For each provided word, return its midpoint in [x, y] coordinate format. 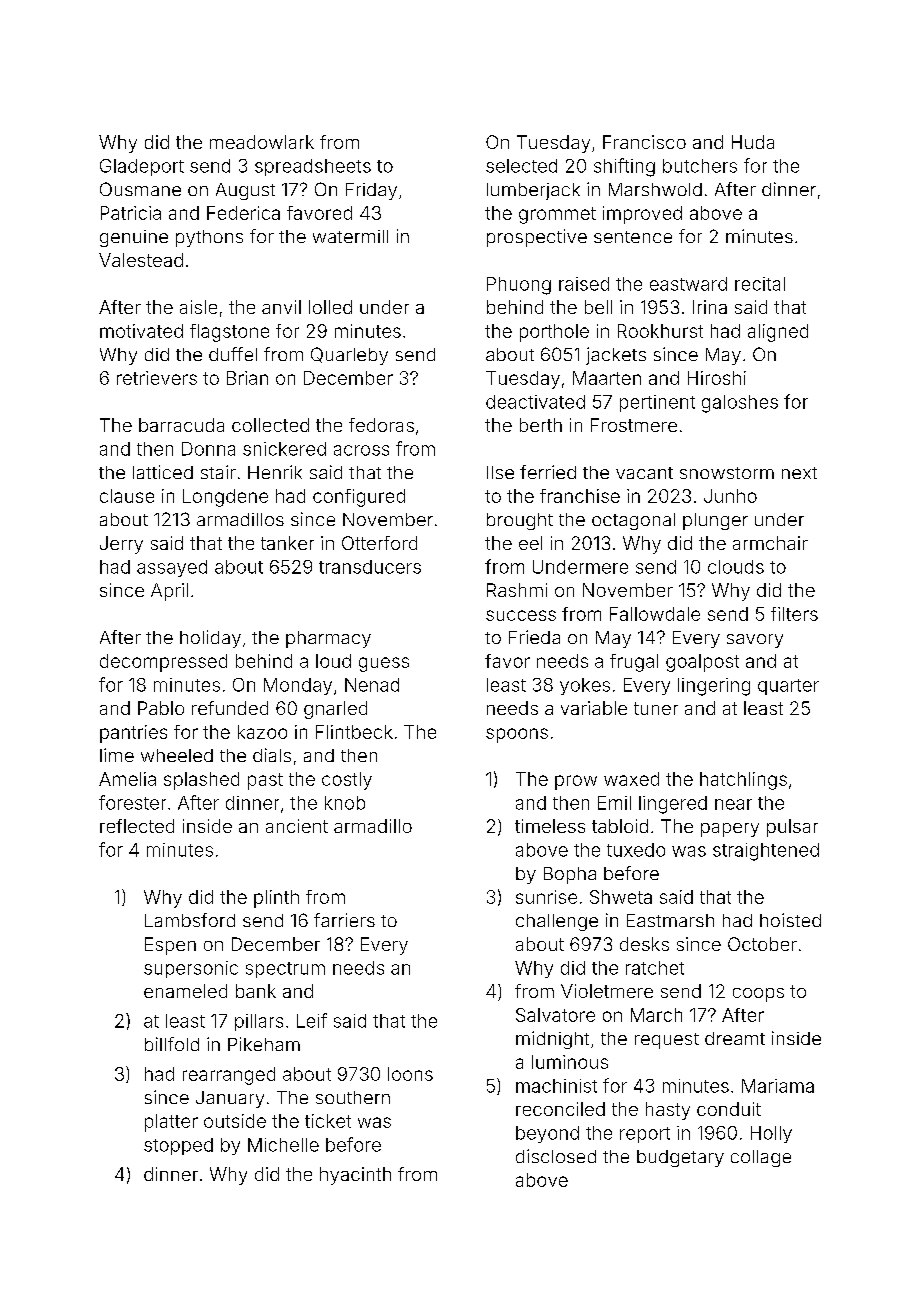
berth [541, 425]
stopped [178, 1146]
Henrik [275, 472]
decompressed [163, 663]
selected [521, 166]
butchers [700, 166]
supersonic [191, 969]
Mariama [778, 1086]
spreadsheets [313, 167]
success [521, 615]
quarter [788, 687]
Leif [312, 1020]
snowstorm [727, 473]
